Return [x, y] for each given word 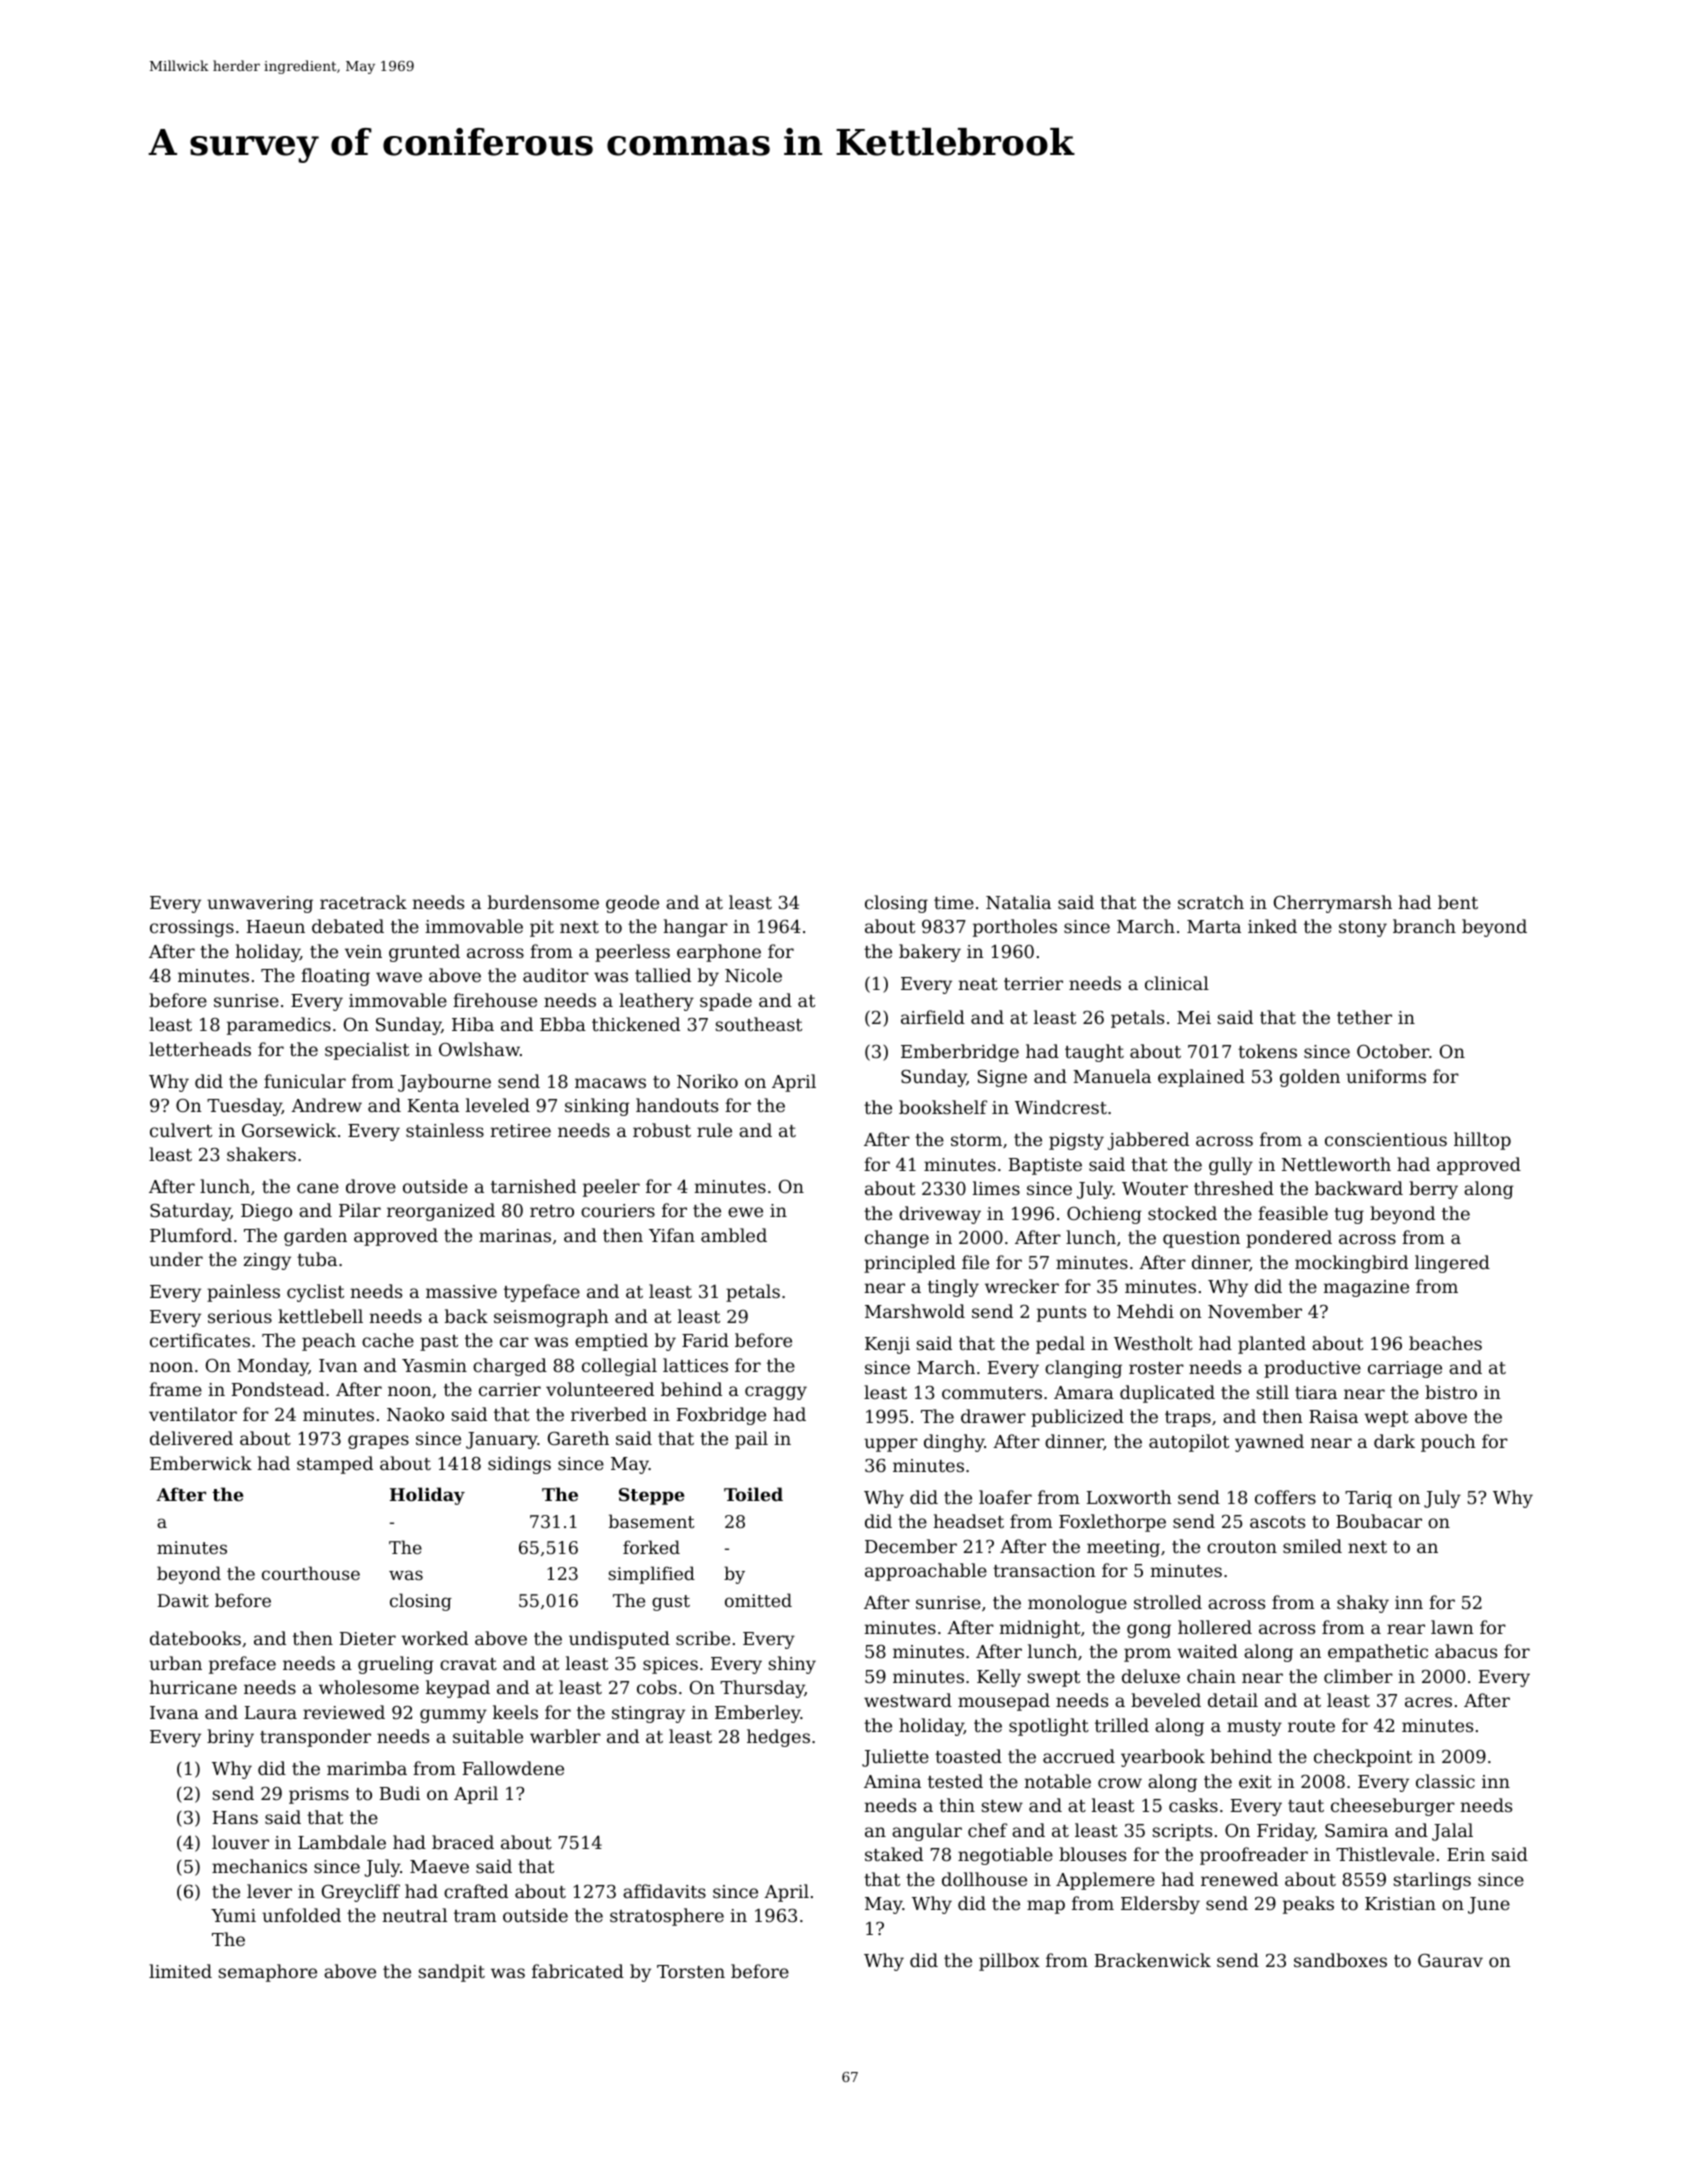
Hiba [473, 1024]
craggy [776, 1393]
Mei [1194, 1017]
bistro [1451, 1392]
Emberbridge [960, 1053]
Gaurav [1450, 1960]
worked [434, 1638]
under [176, 1259]
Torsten [691, 1971]
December [911, 1546]
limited [180, 1971]
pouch [1448, 1443]
